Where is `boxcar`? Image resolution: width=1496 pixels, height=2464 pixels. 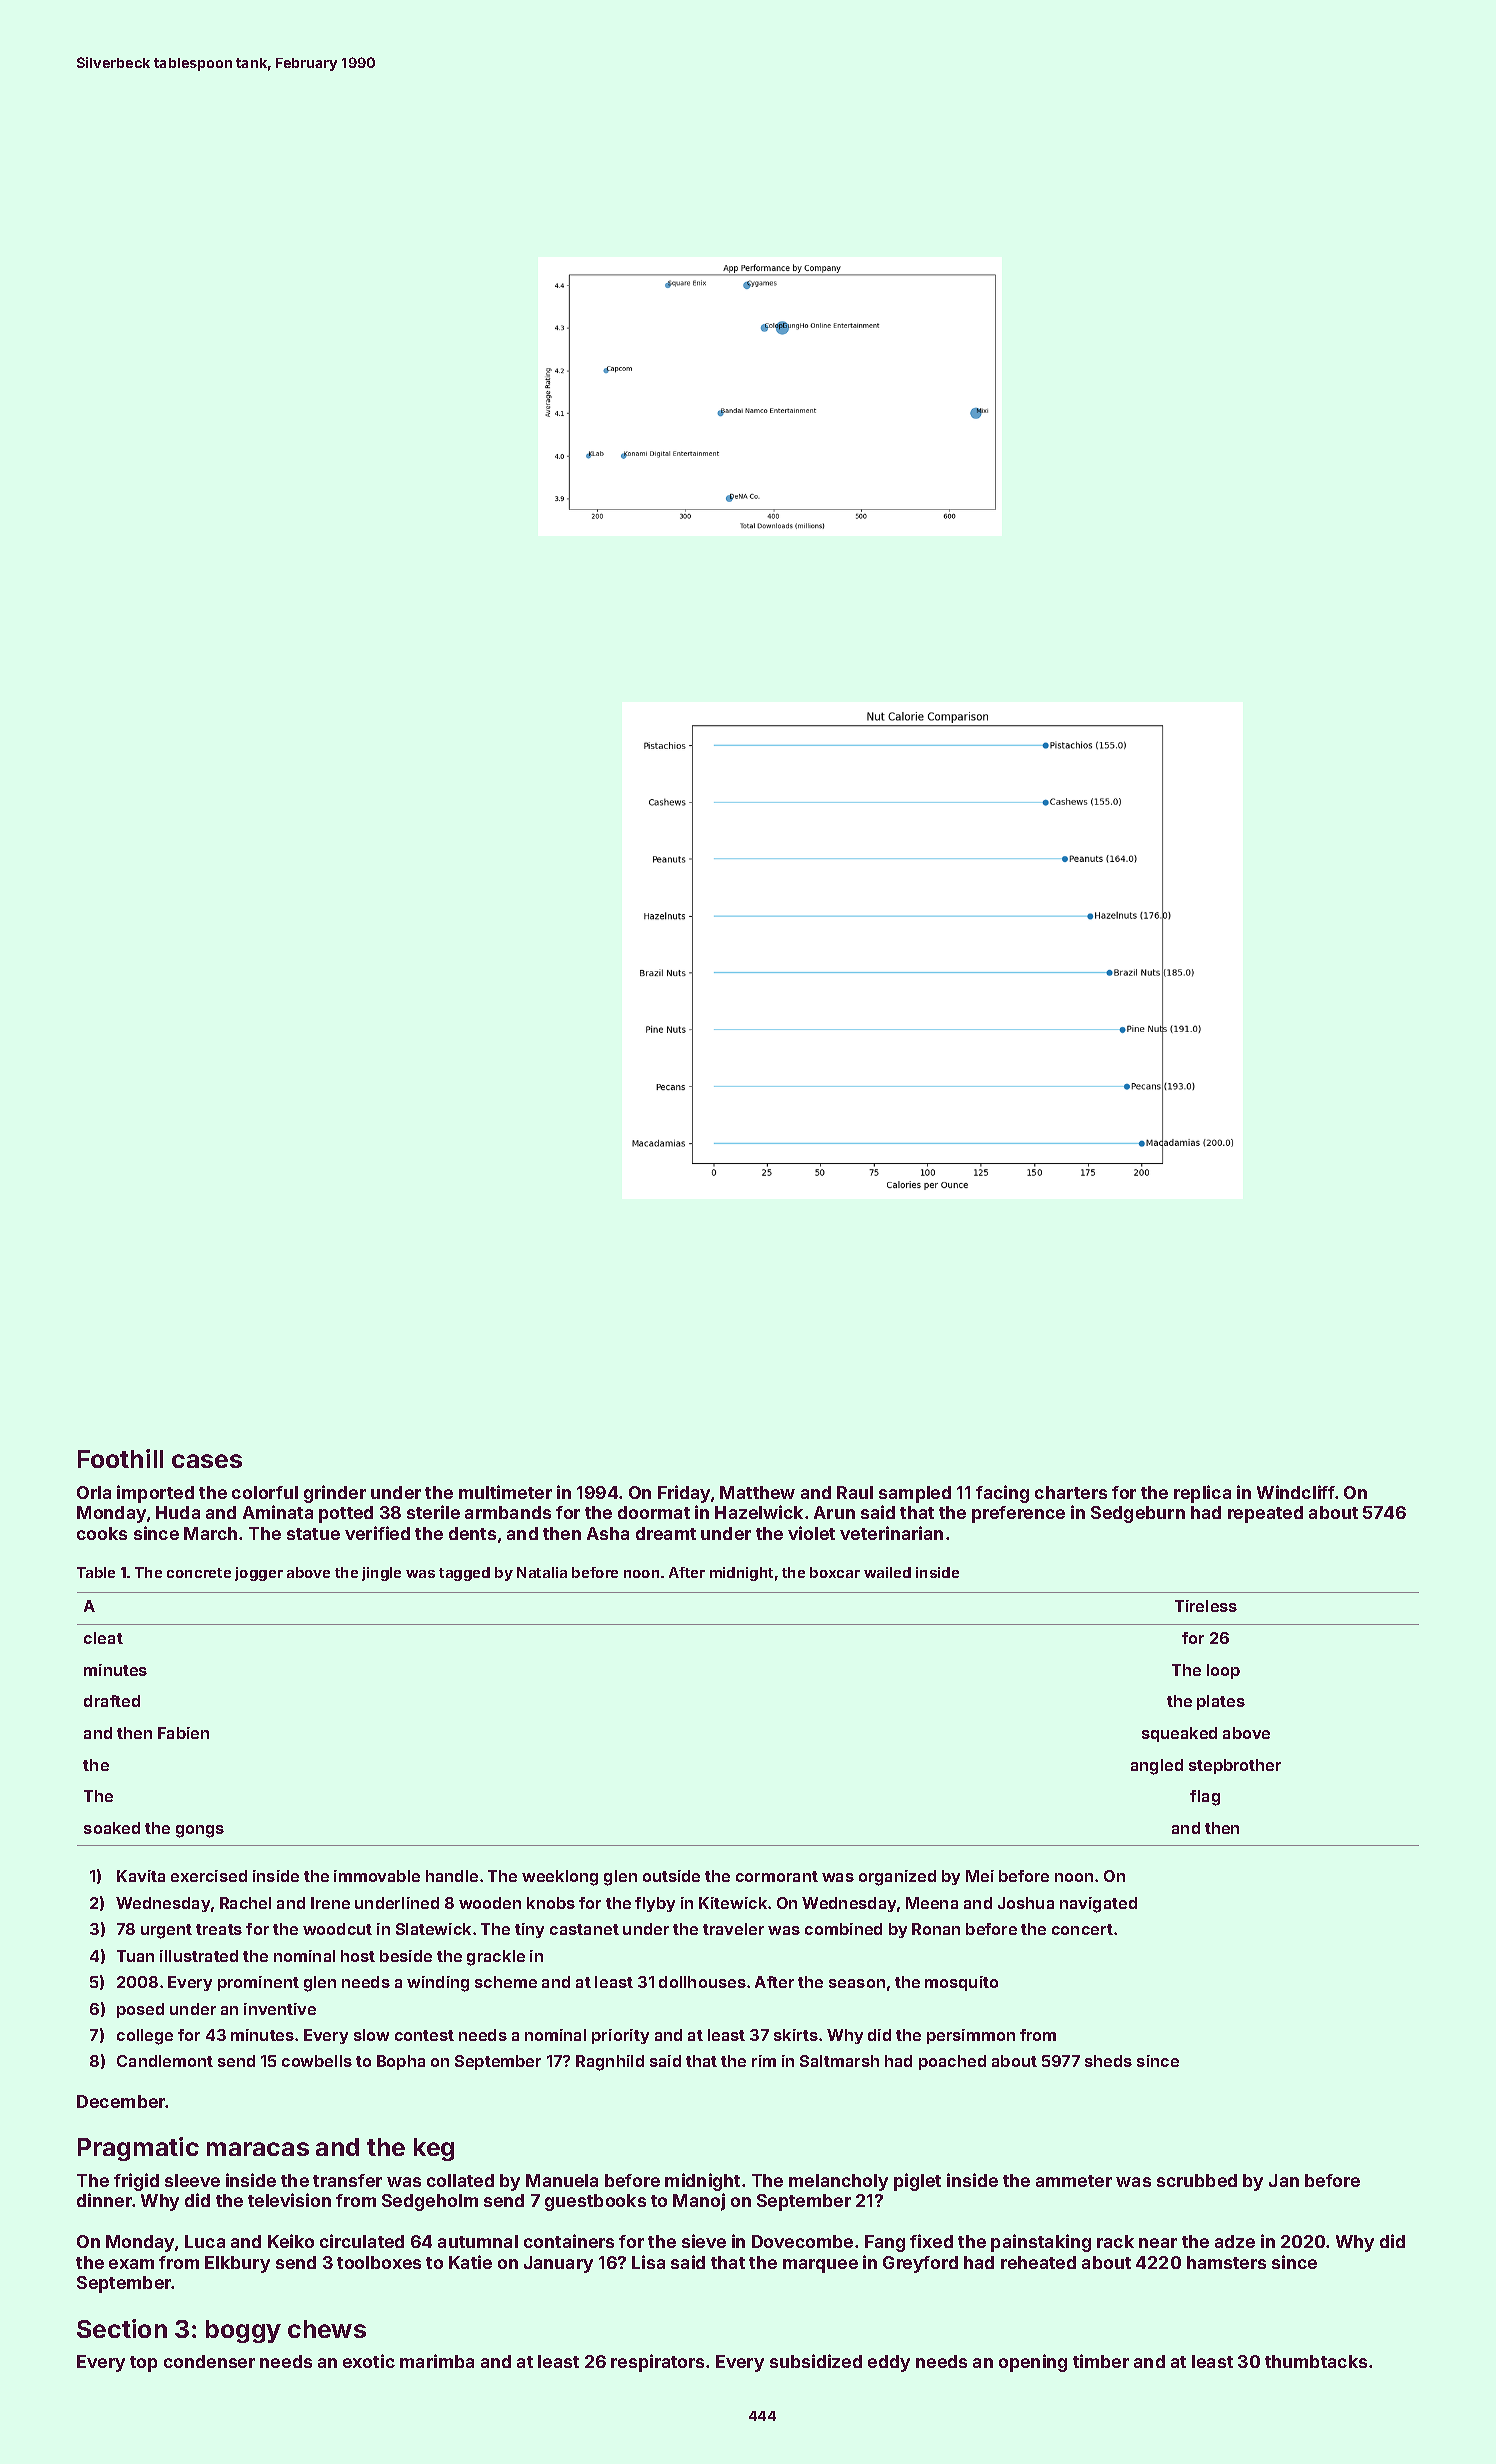
boxcar is located at coordinates (835, 1572).
